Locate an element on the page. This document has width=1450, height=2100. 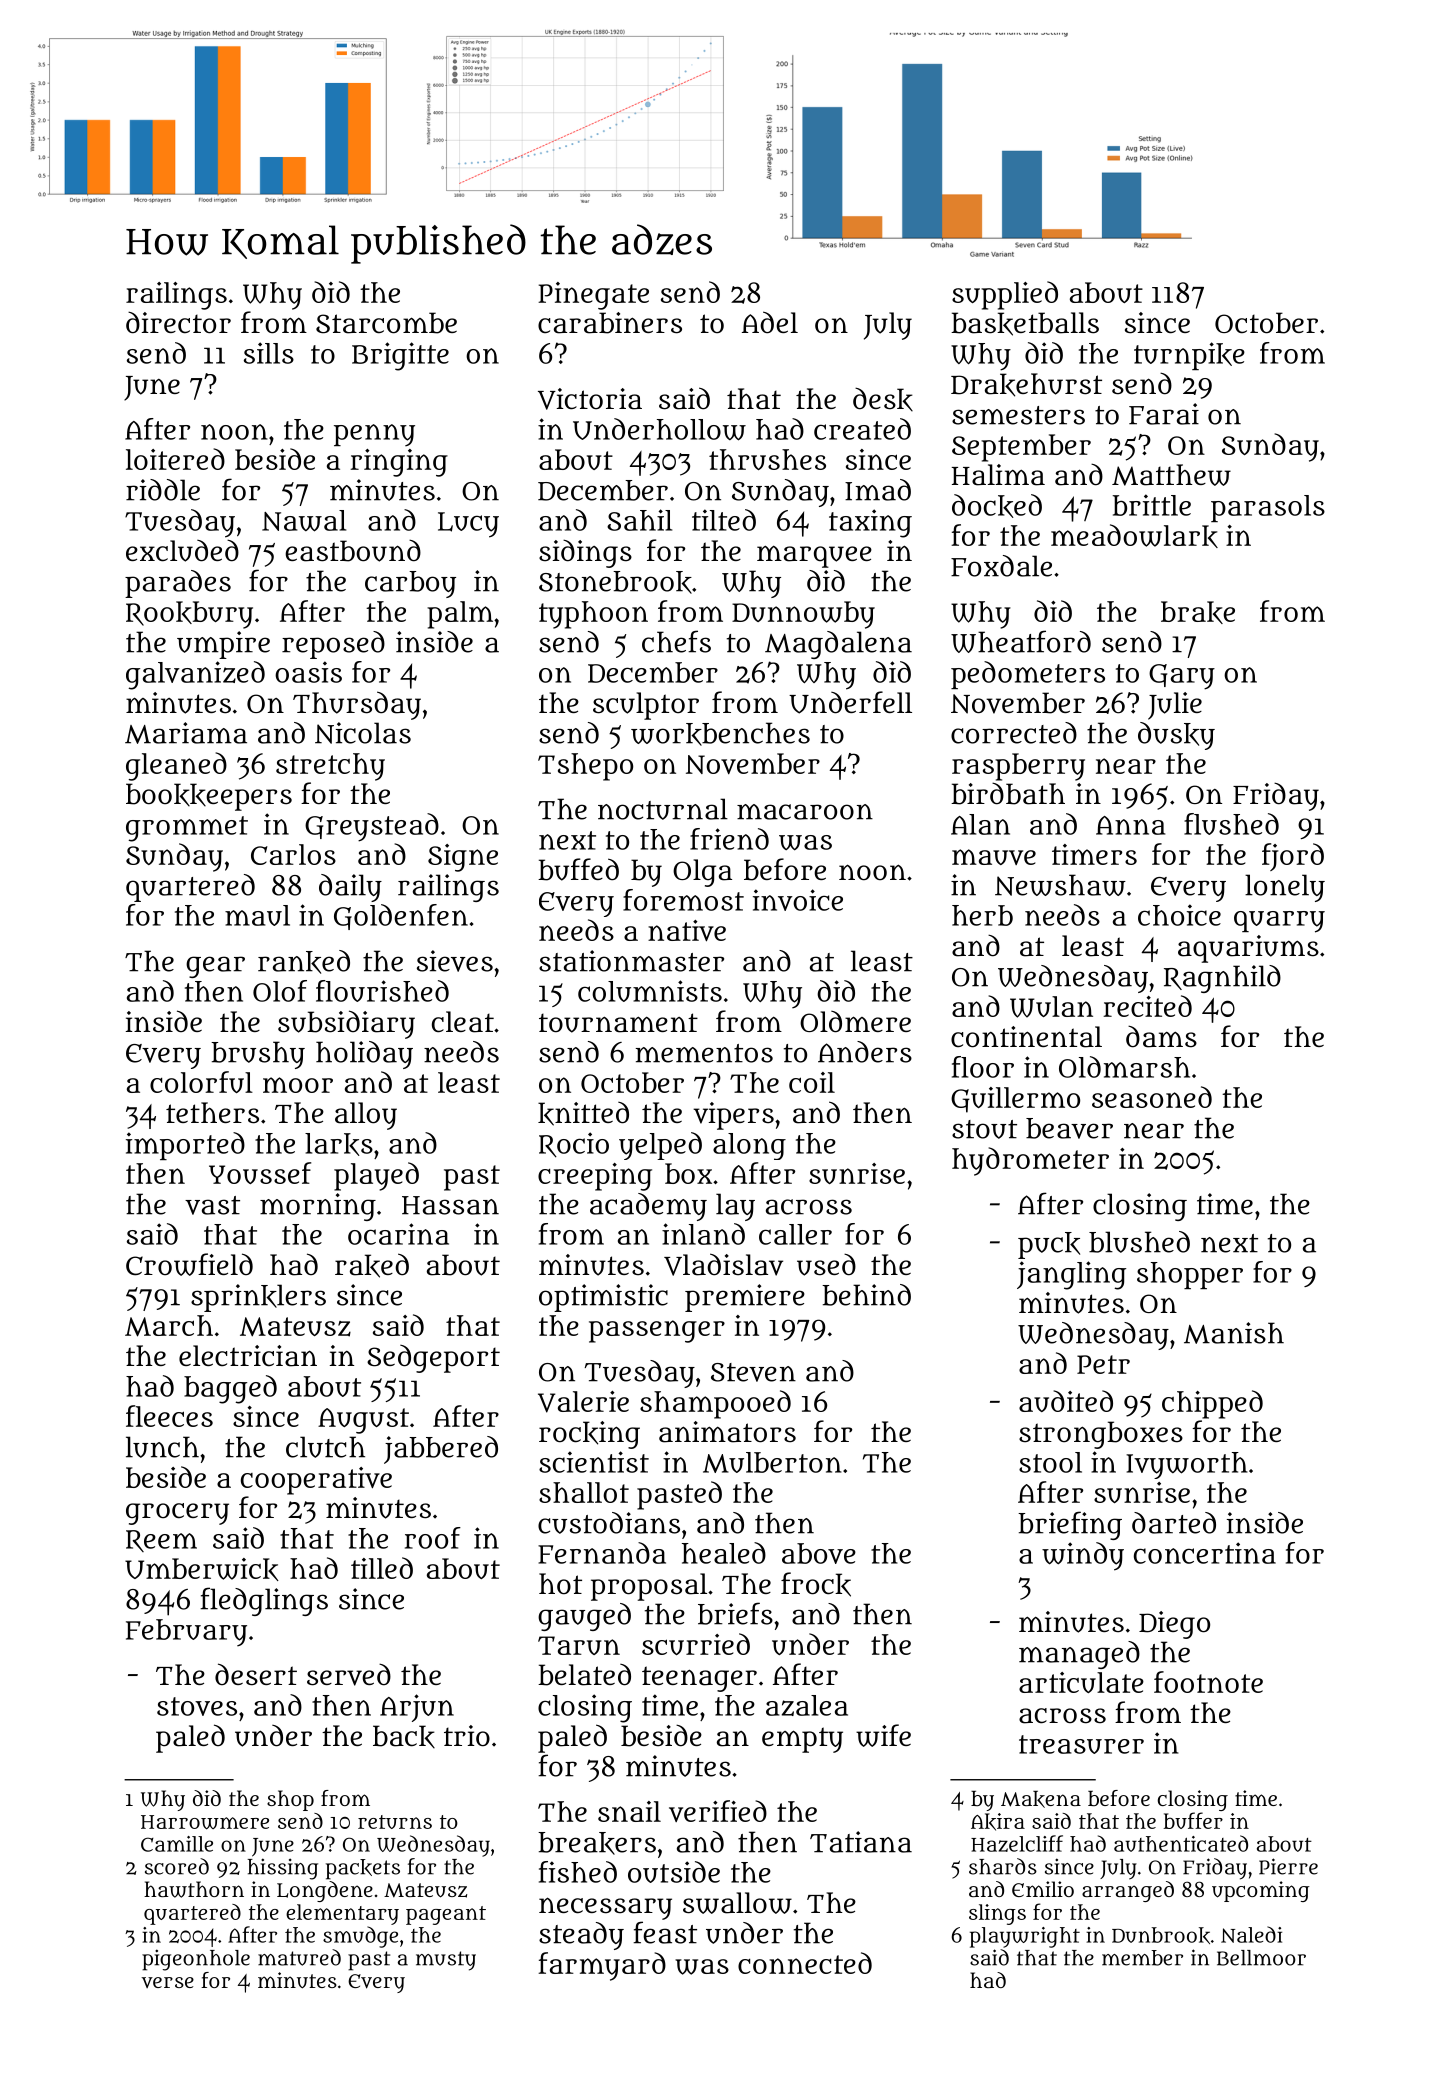
meadowlark is located at coordinates (1134, 536).
